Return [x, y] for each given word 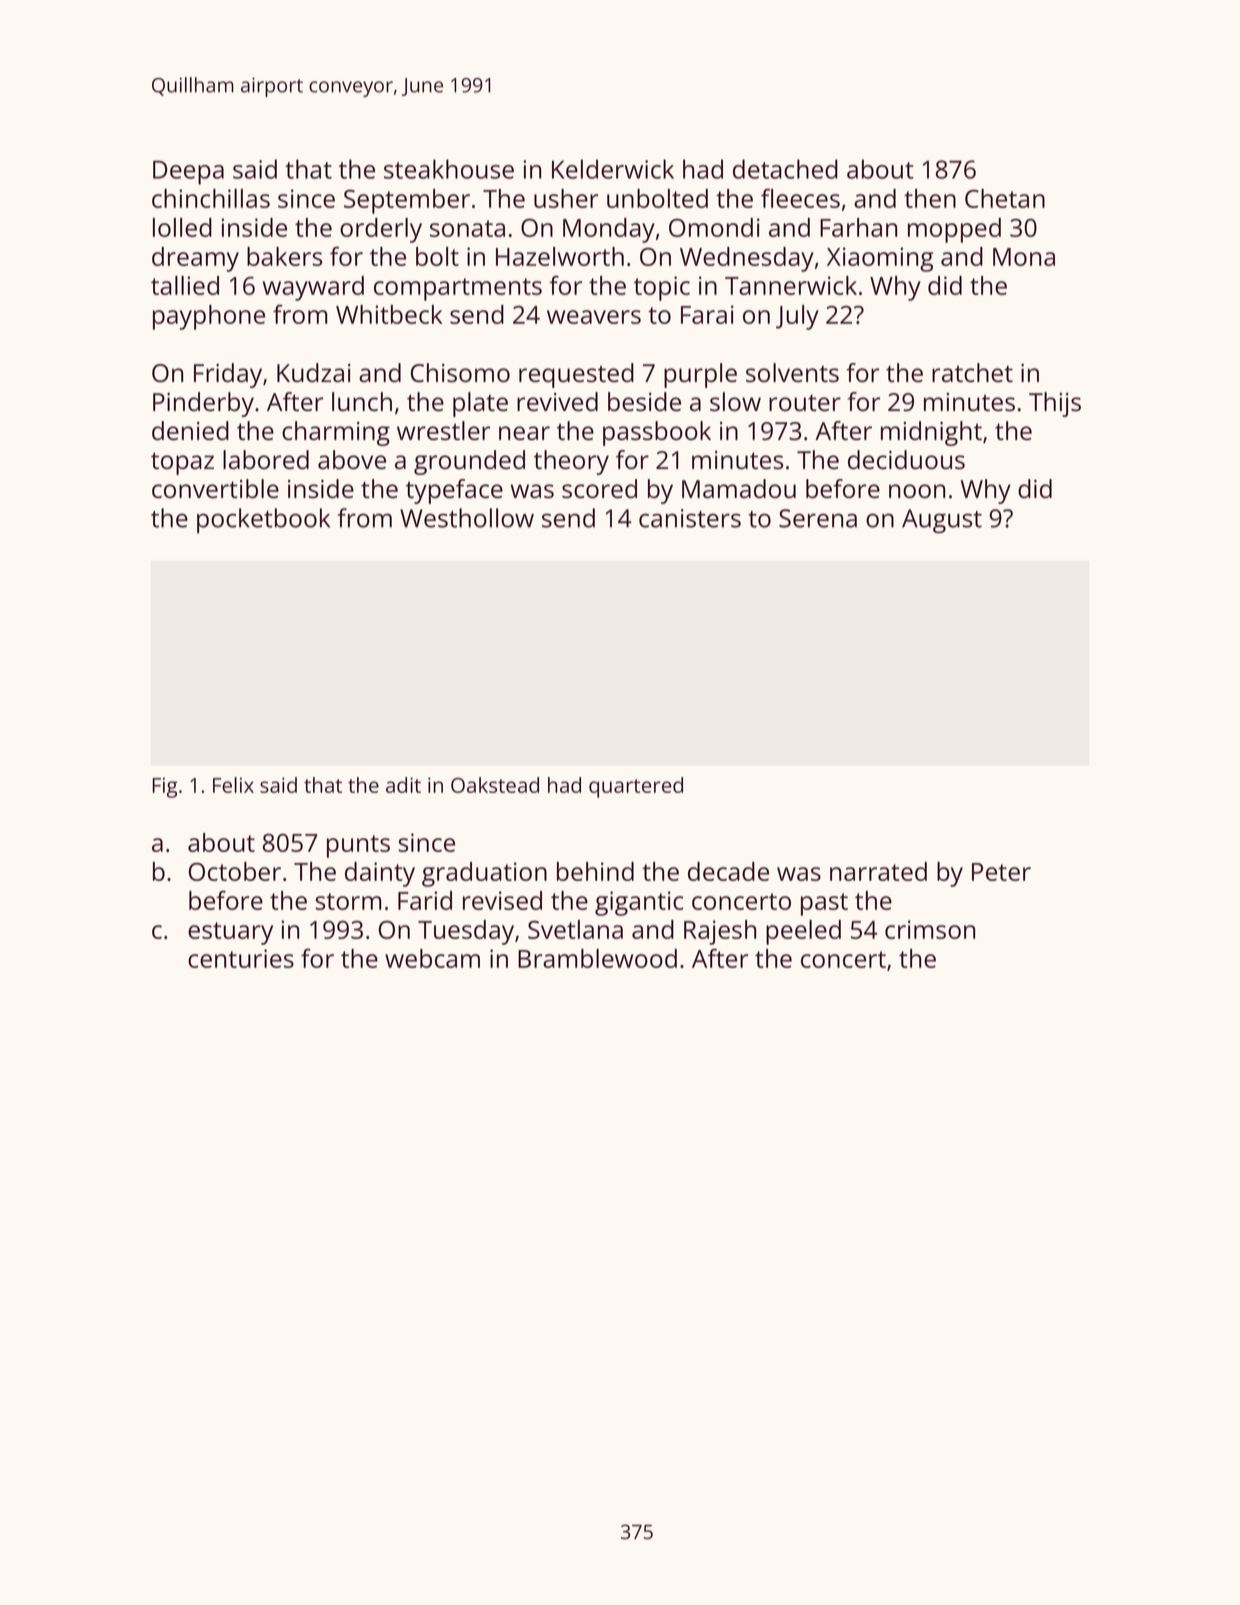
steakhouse [449, 169]
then [930, 198]
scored [599, 488]
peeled [803, 932]
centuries [241, 958]
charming [336, 433]
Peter [1001, 872]
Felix [233, 785]
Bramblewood [597, 958]
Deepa [188, 173]
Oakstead [495, 785]
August [942, 521]
